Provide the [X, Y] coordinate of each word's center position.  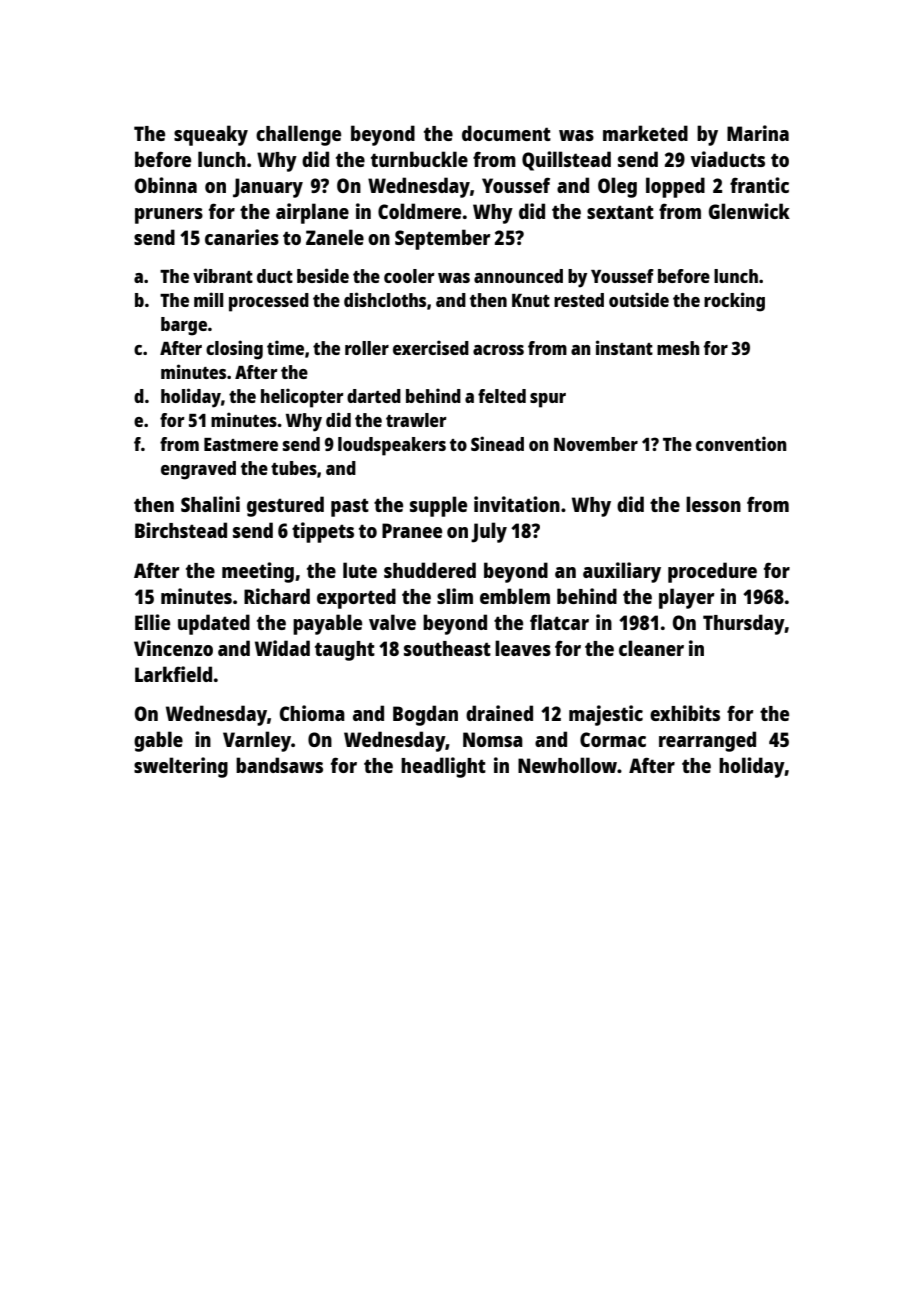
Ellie [152, 622]
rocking [734, 302]
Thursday [744, 624]
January [268, 188]
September [442, 239]
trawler [416, 420]
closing [234, 350]
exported [356, 598]
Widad [282, 648]
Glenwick [749, 211]
